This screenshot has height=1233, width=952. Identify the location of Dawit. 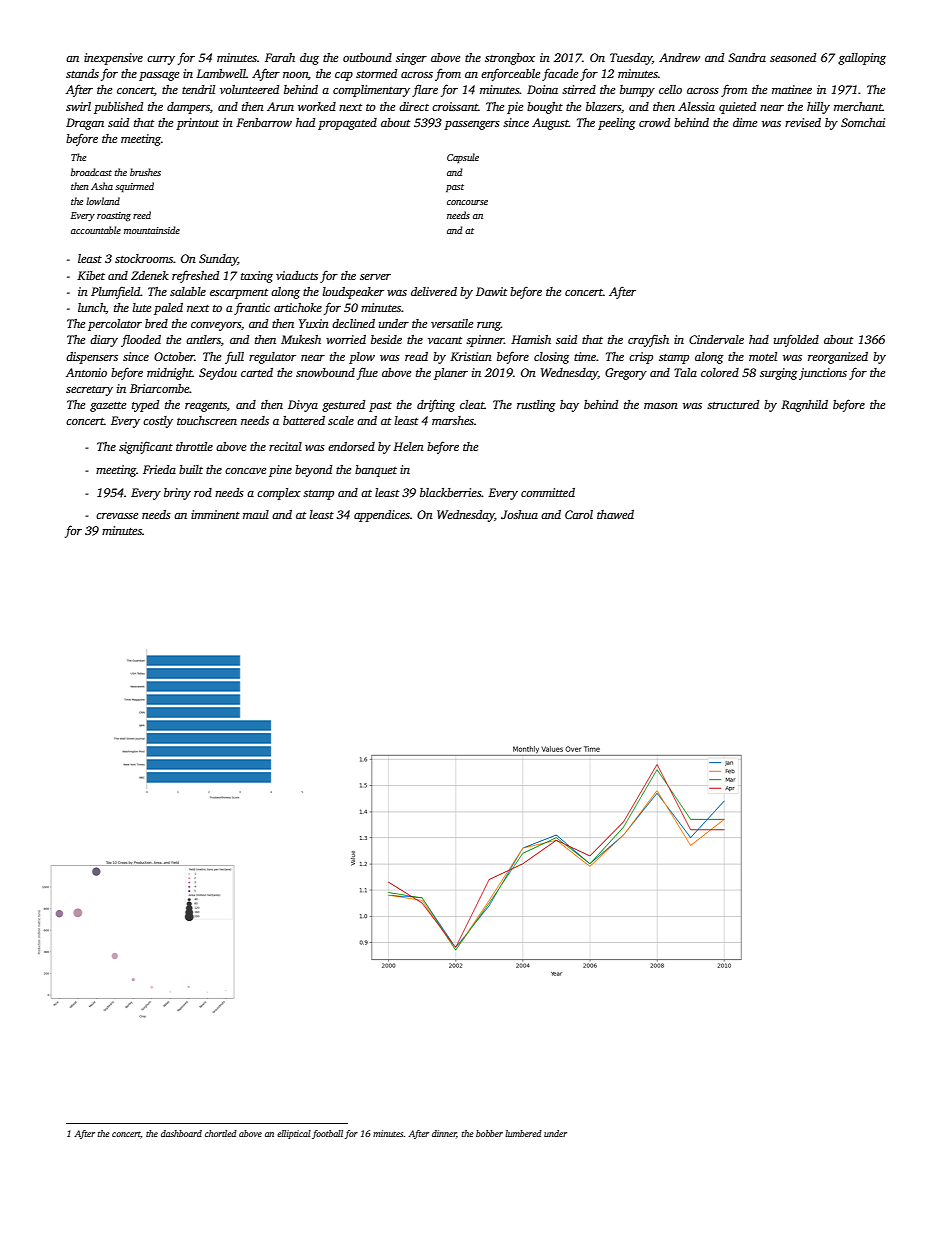
(491, 291).
